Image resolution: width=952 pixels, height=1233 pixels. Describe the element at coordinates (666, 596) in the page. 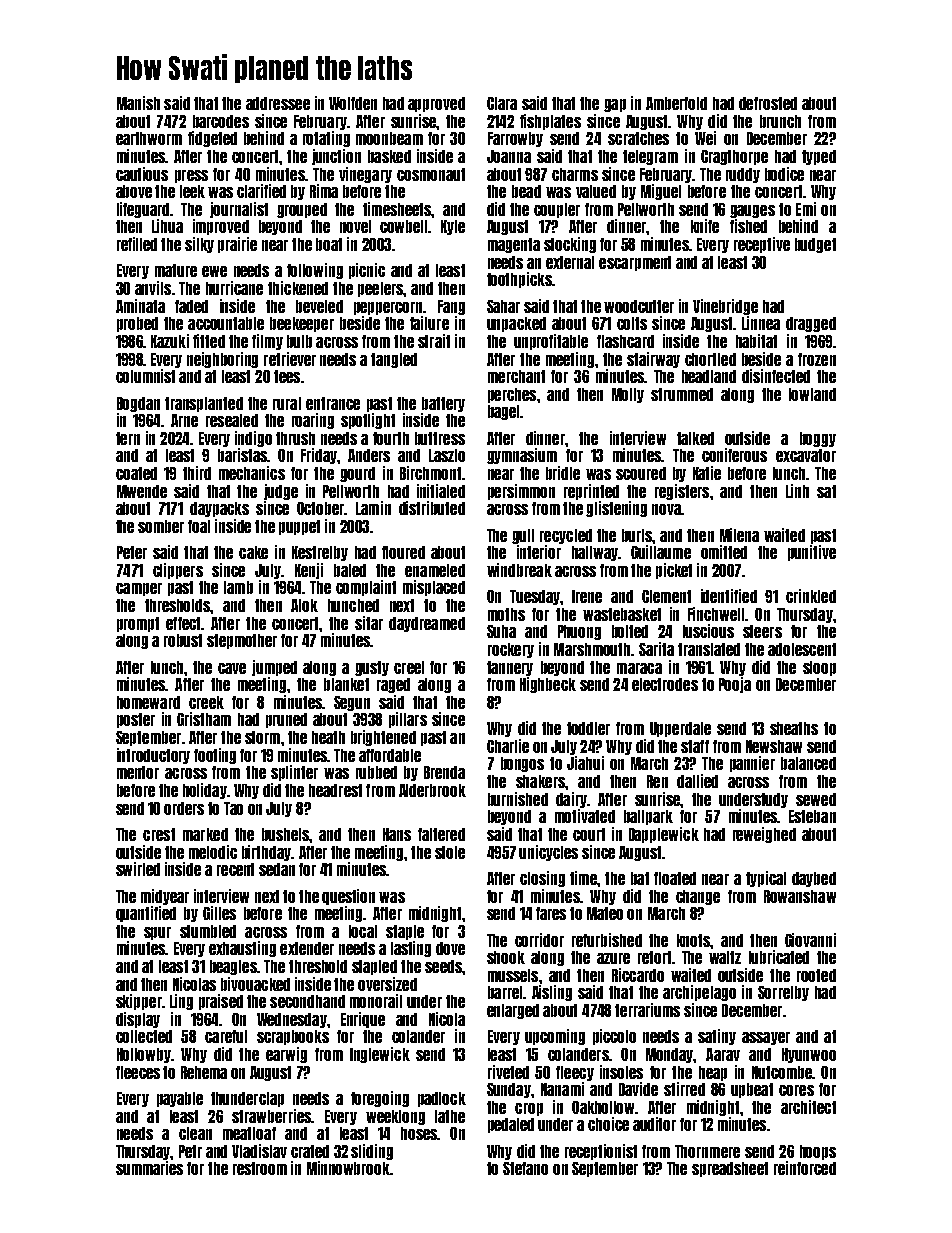

I see `Clement` at that location.
